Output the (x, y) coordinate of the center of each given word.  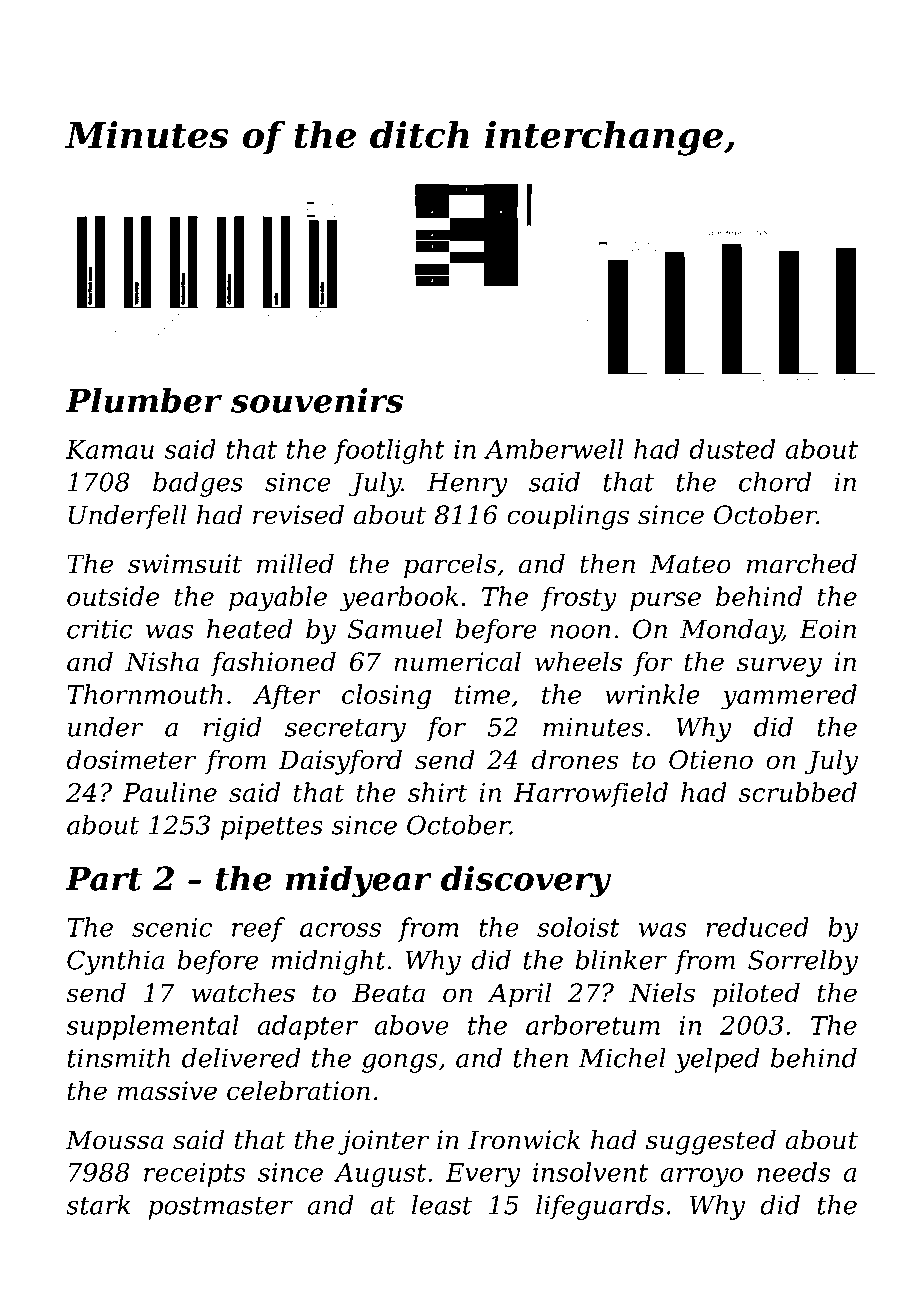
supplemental (152, 1027)
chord (775, 482)
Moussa (114, 1140)
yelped (717, 1060)
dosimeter (131, 759)
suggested (711, 1142)
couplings (568, 517)
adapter (307, 1027)
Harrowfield (590, 794)
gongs (399, 1063)
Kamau (110, 449)
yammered (789, 697)
